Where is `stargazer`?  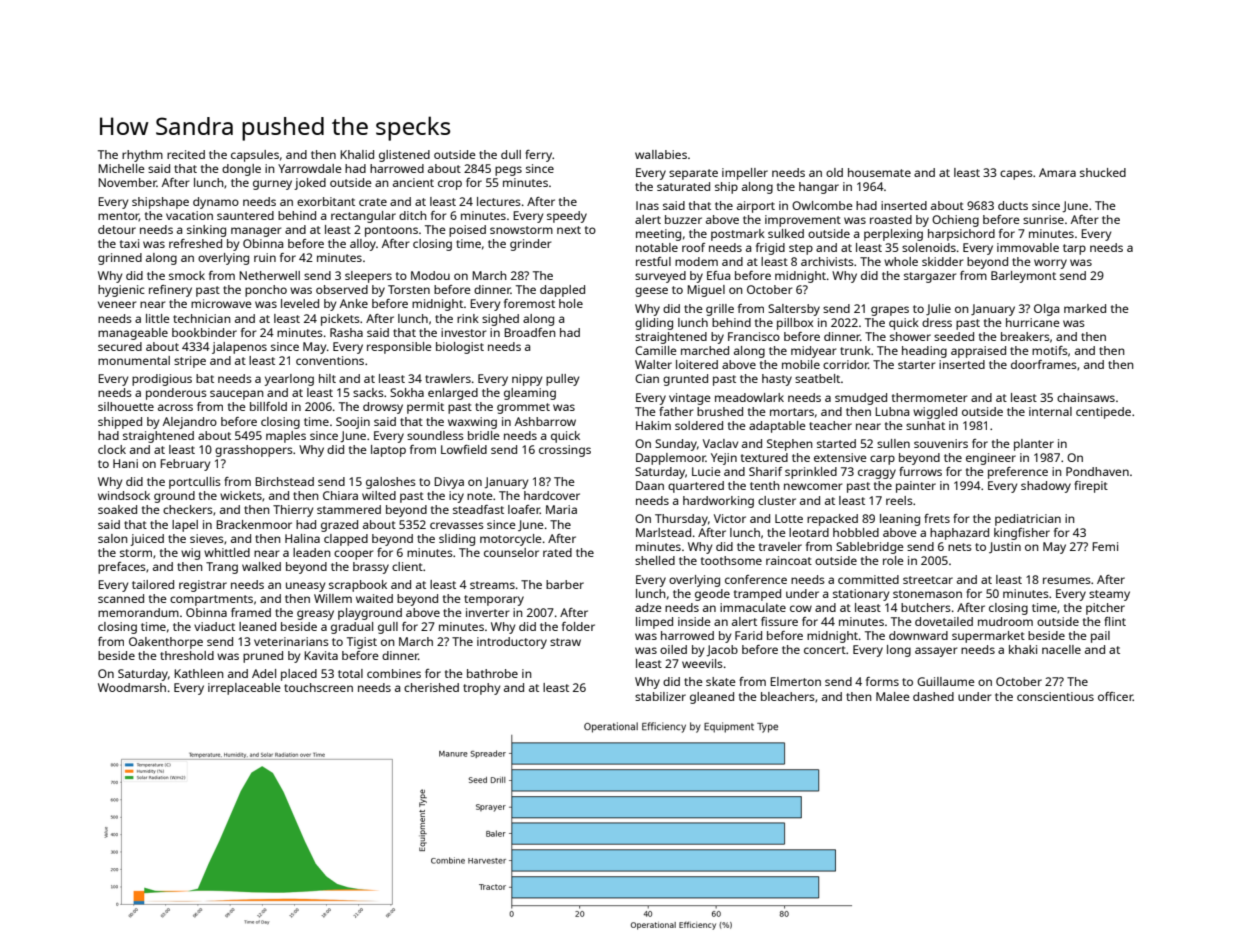
stargazer is located at coordinates (930, 277).
